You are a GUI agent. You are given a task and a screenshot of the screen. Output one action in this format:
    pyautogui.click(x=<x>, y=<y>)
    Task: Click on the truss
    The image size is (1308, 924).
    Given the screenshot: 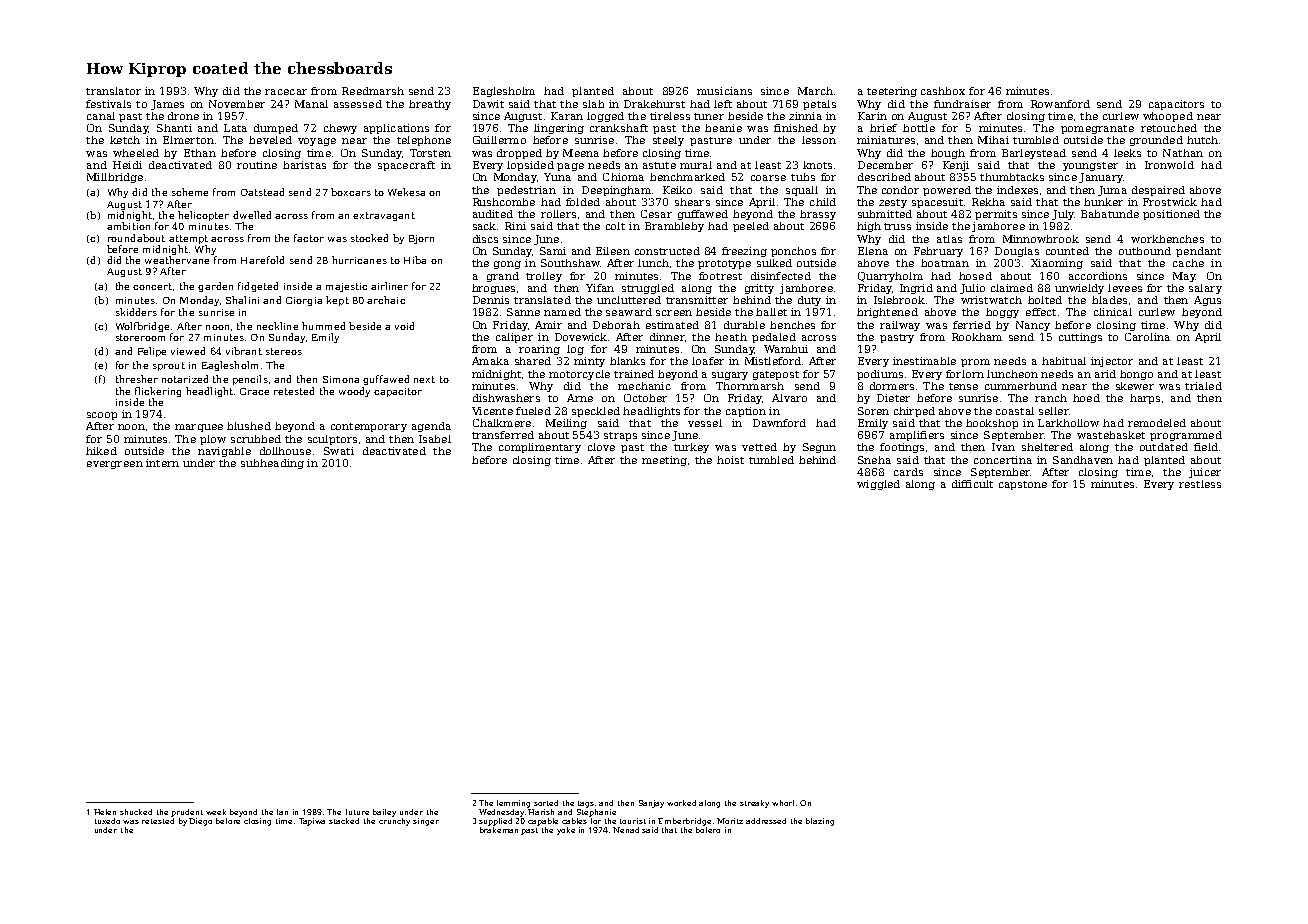 What is the action you would take?
    pyautogui.click(x=897, y=226)
